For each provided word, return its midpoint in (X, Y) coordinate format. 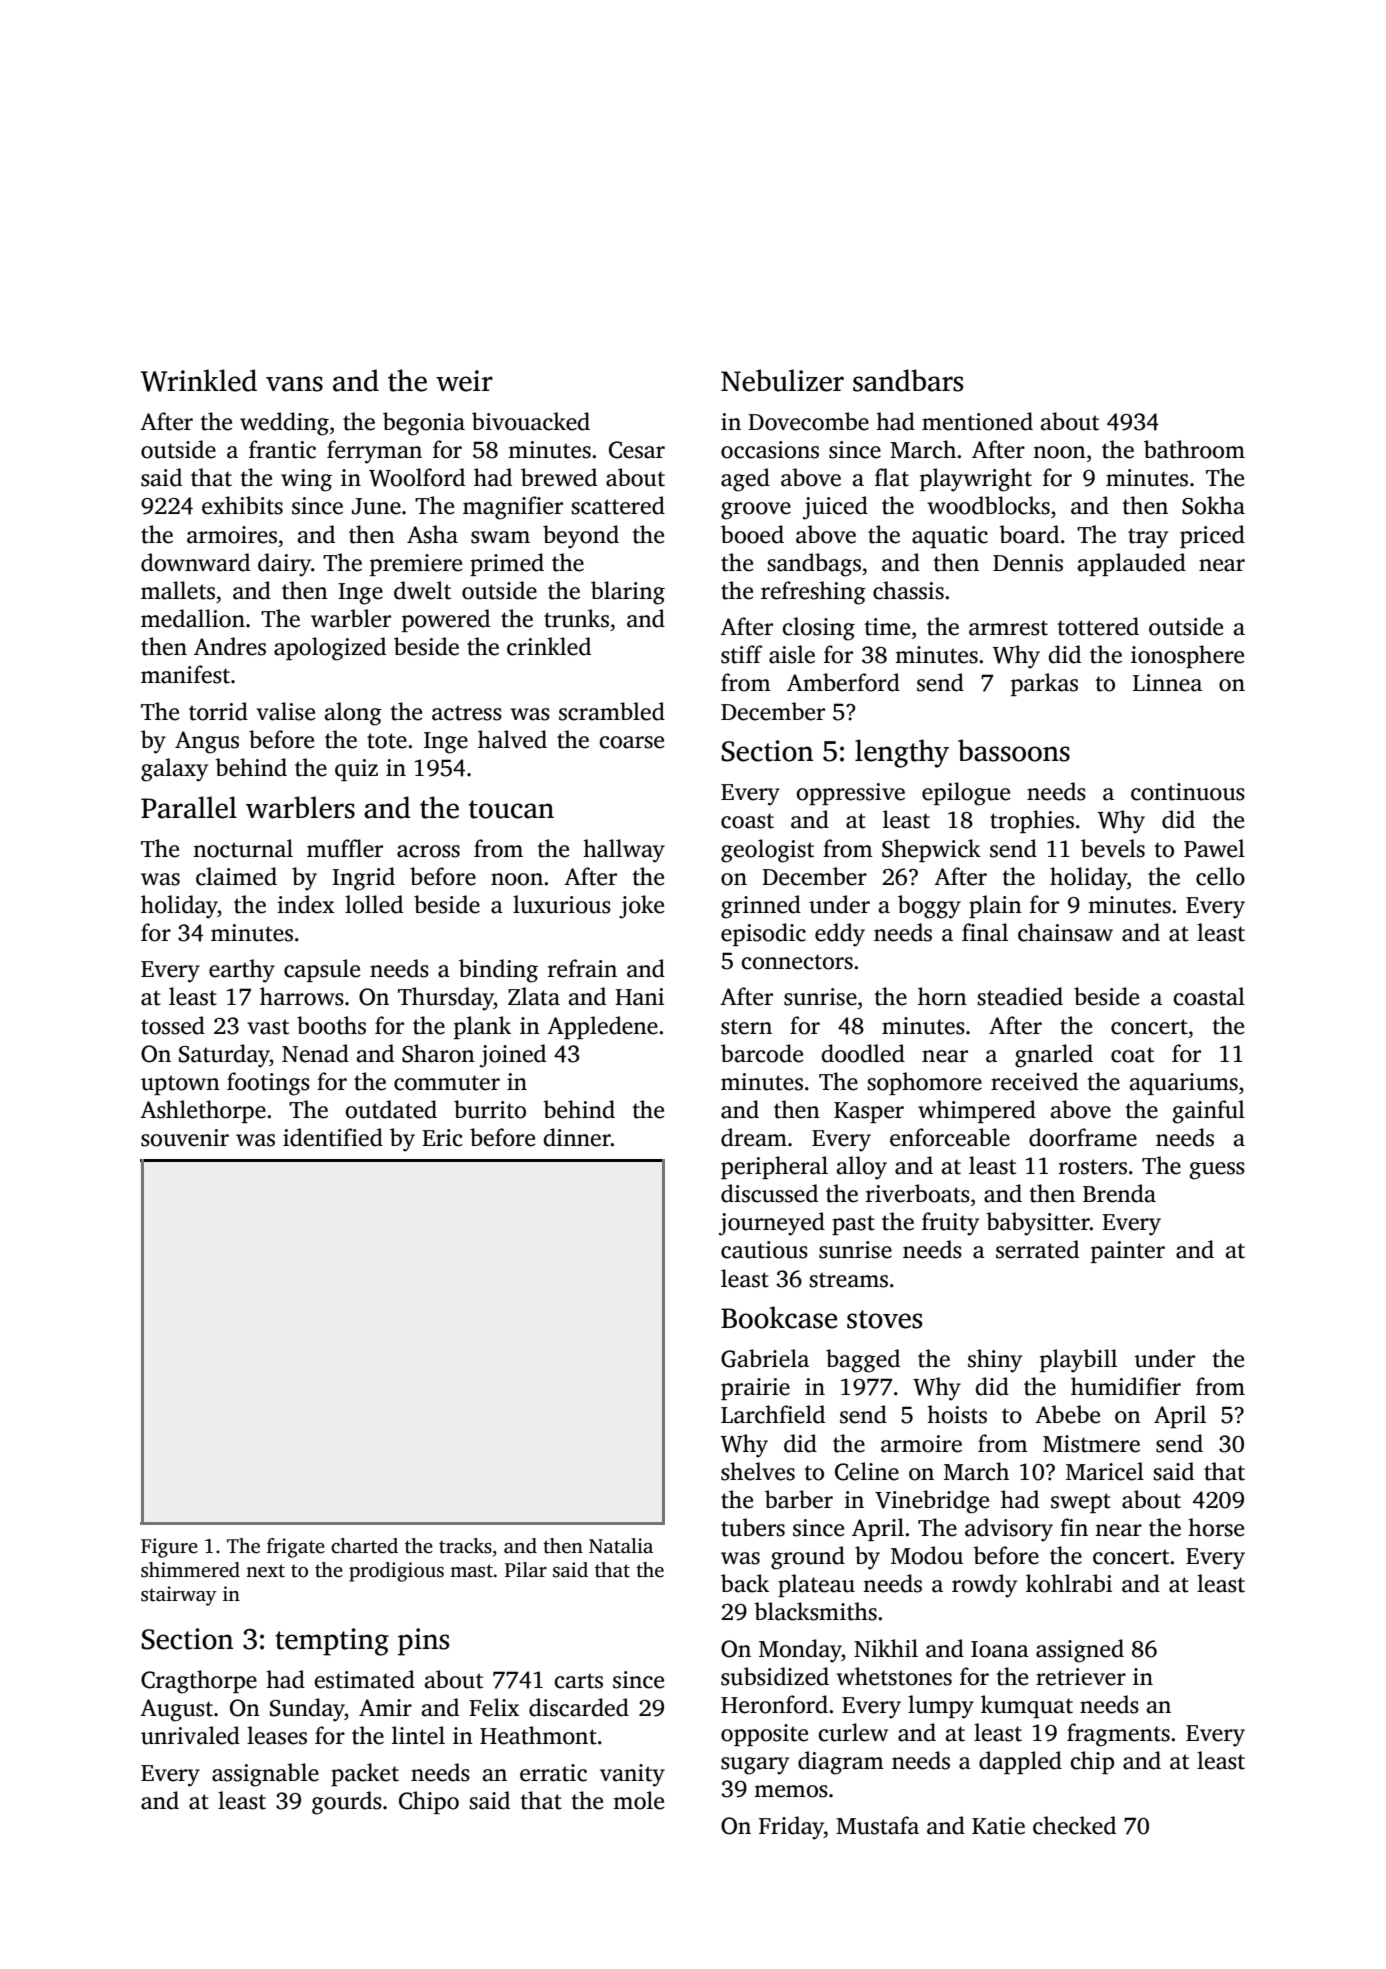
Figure (169, 1548)
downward (195, 562)
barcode (762, 1053)
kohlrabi (1069, 1583)
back (745, 1583)
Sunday (307, 1710)
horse (1216, 1527)
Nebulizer (782, 380)
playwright (976, 480)
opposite (764, 1735)
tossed (173, 1025)
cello (1220, 876)
